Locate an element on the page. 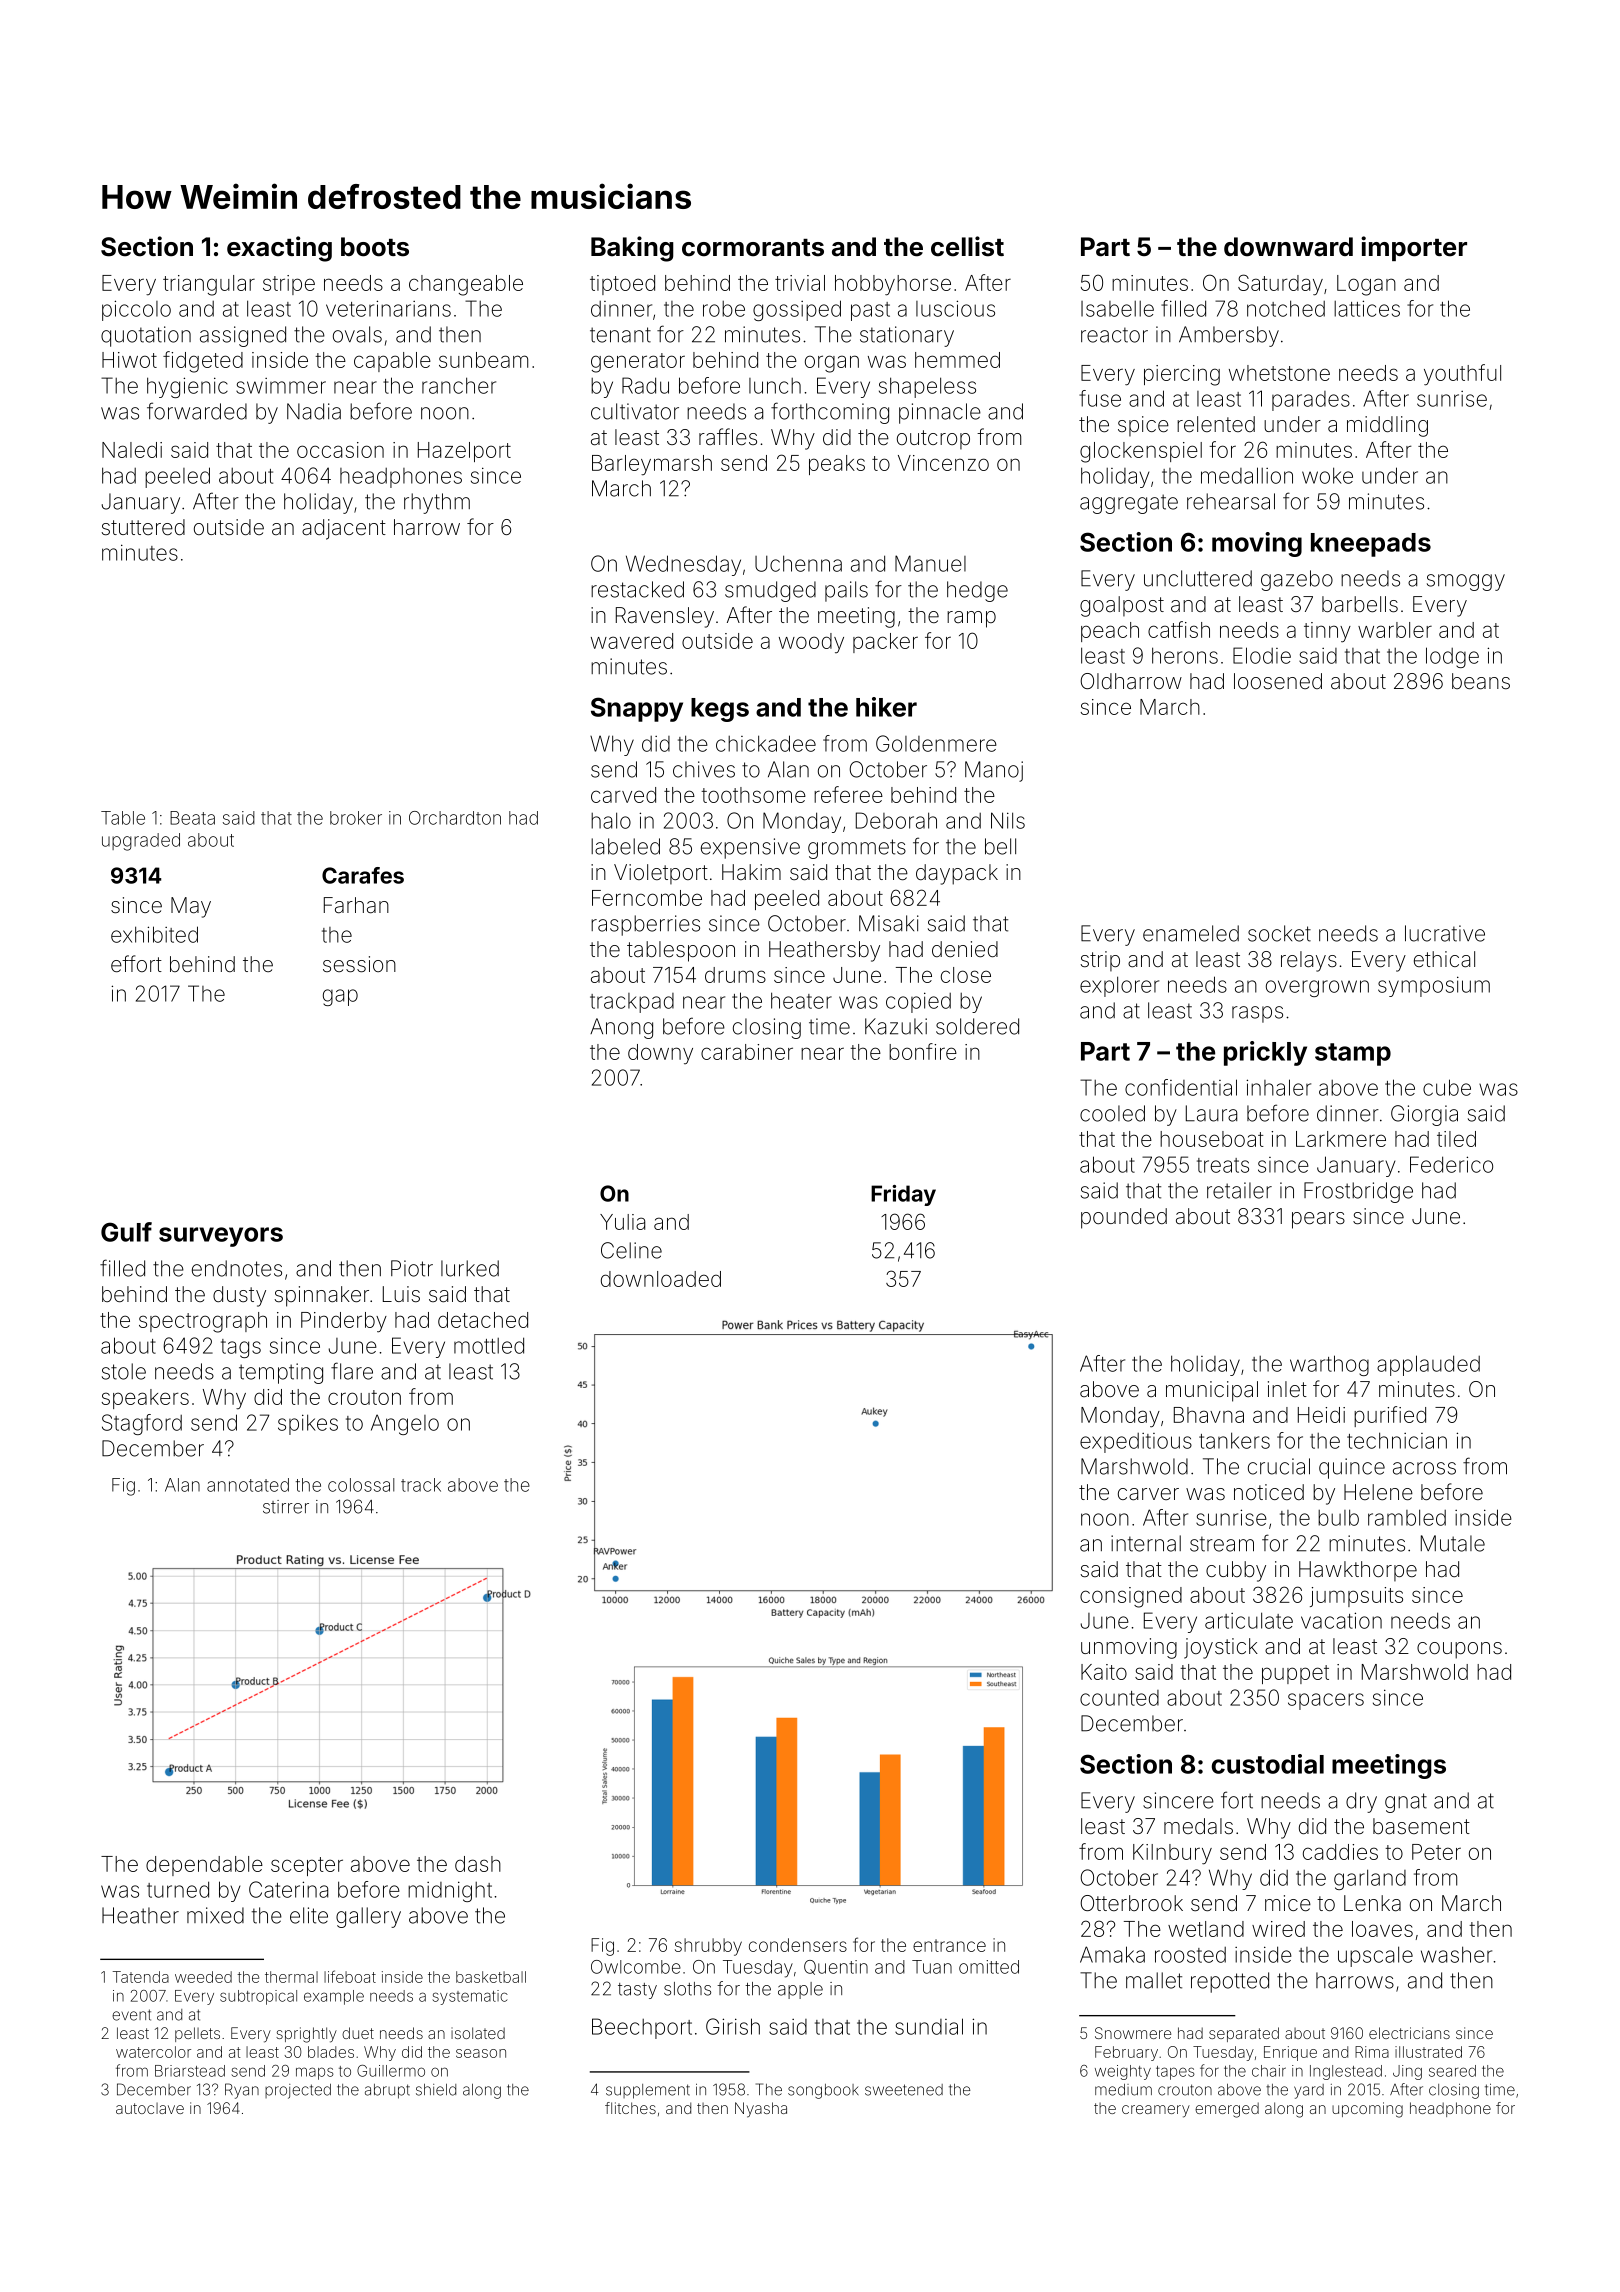 The height and width of the image is (2292, 1620). cormorants is located at coordinates (753, 248).
